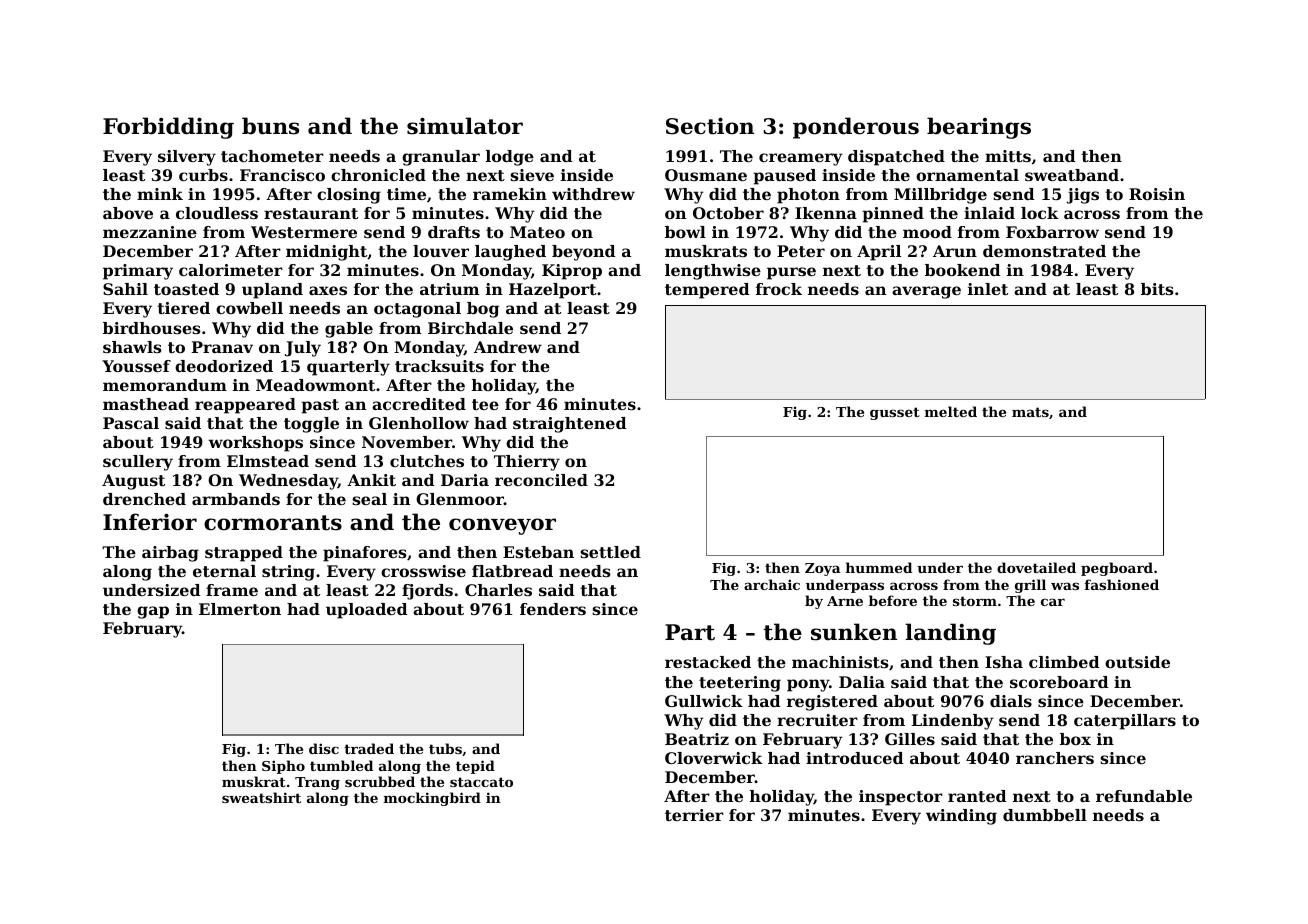  Describe the element at coordinates (706, 175) in the screenshot. I see `Ousmane` at that location.
